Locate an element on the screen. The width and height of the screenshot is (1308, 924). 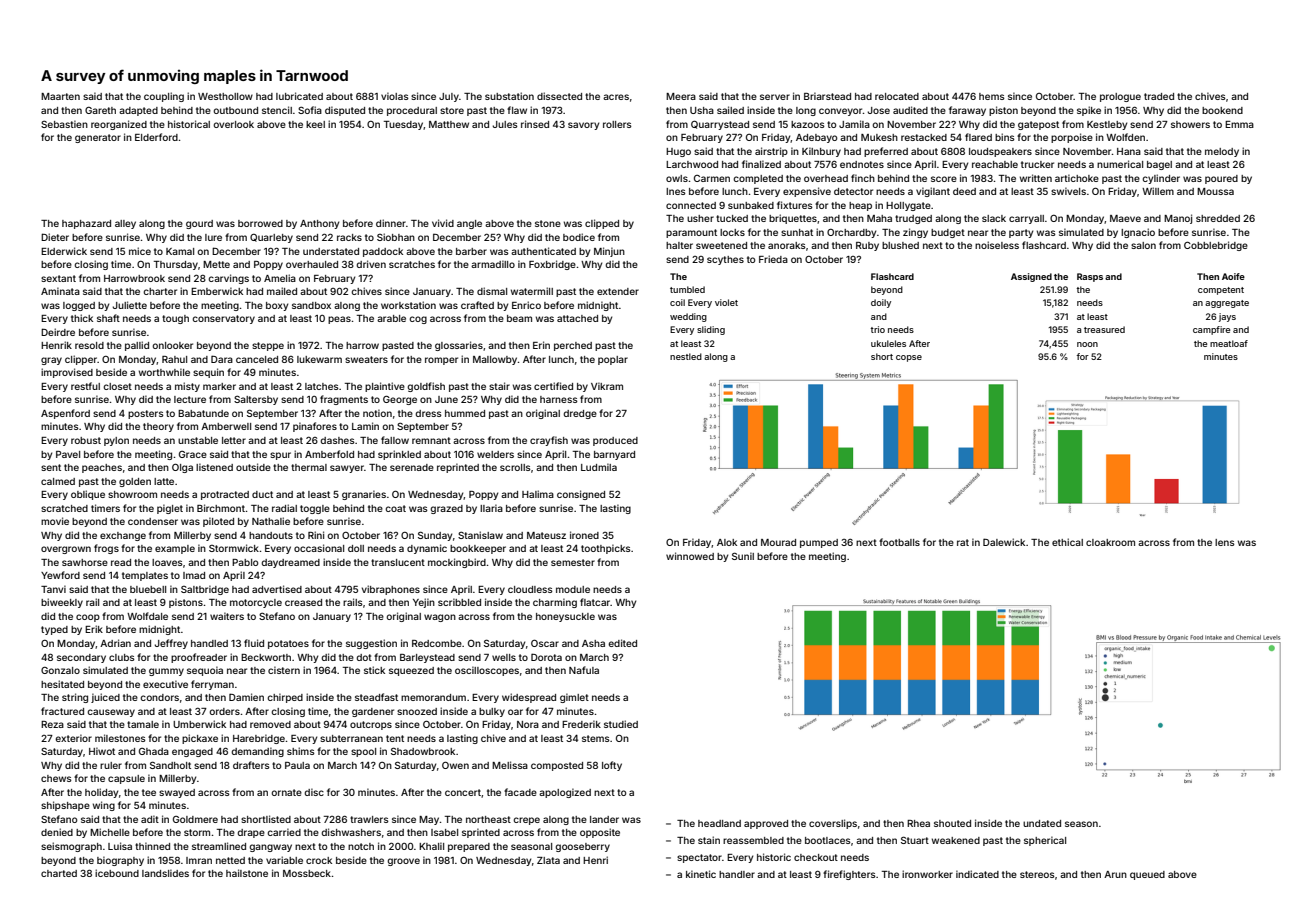
noon is located at coordinates (1087, 344).
